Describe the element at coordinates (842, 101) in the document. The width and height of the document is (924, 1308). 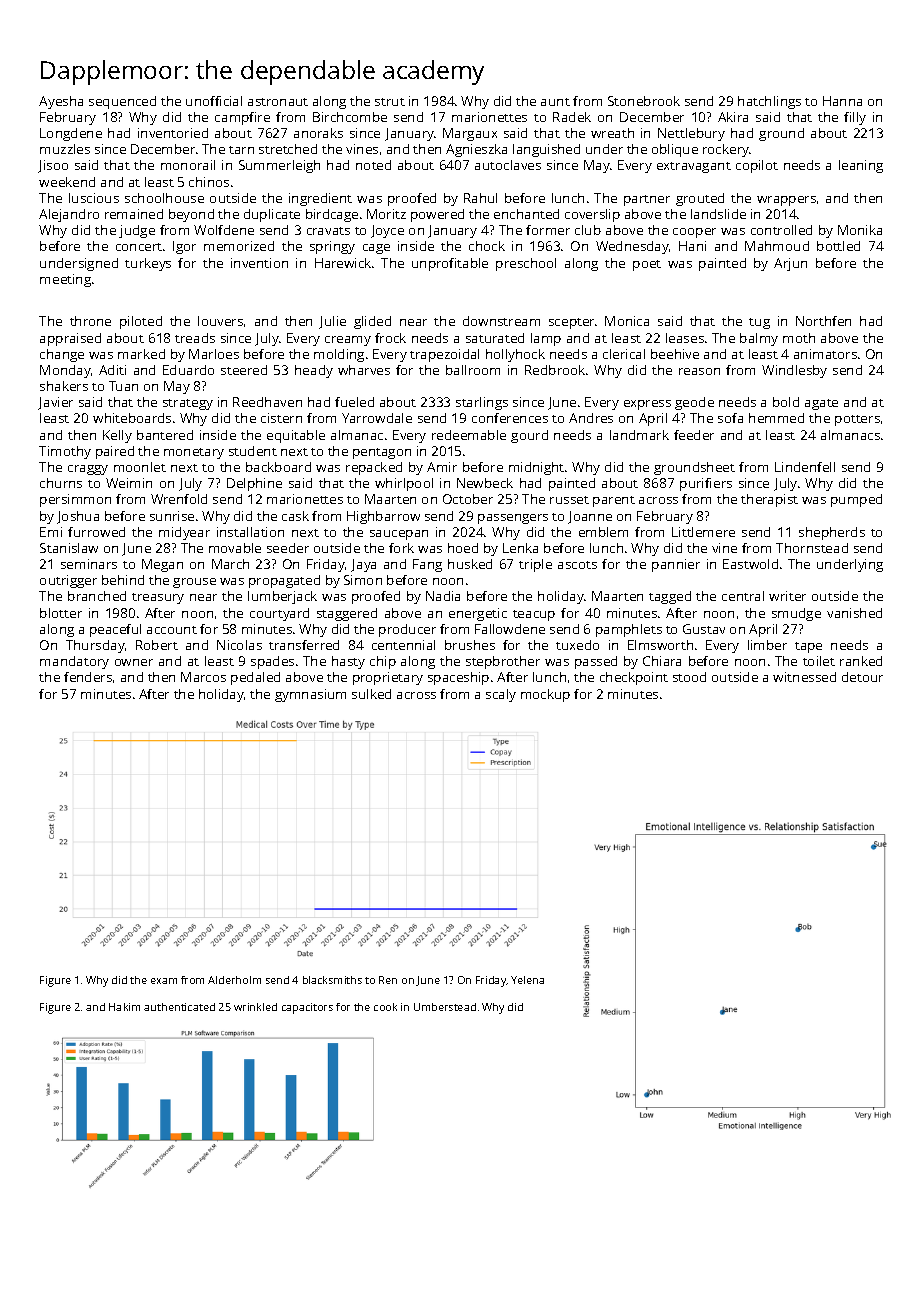
I see `Hanna` at that location.
